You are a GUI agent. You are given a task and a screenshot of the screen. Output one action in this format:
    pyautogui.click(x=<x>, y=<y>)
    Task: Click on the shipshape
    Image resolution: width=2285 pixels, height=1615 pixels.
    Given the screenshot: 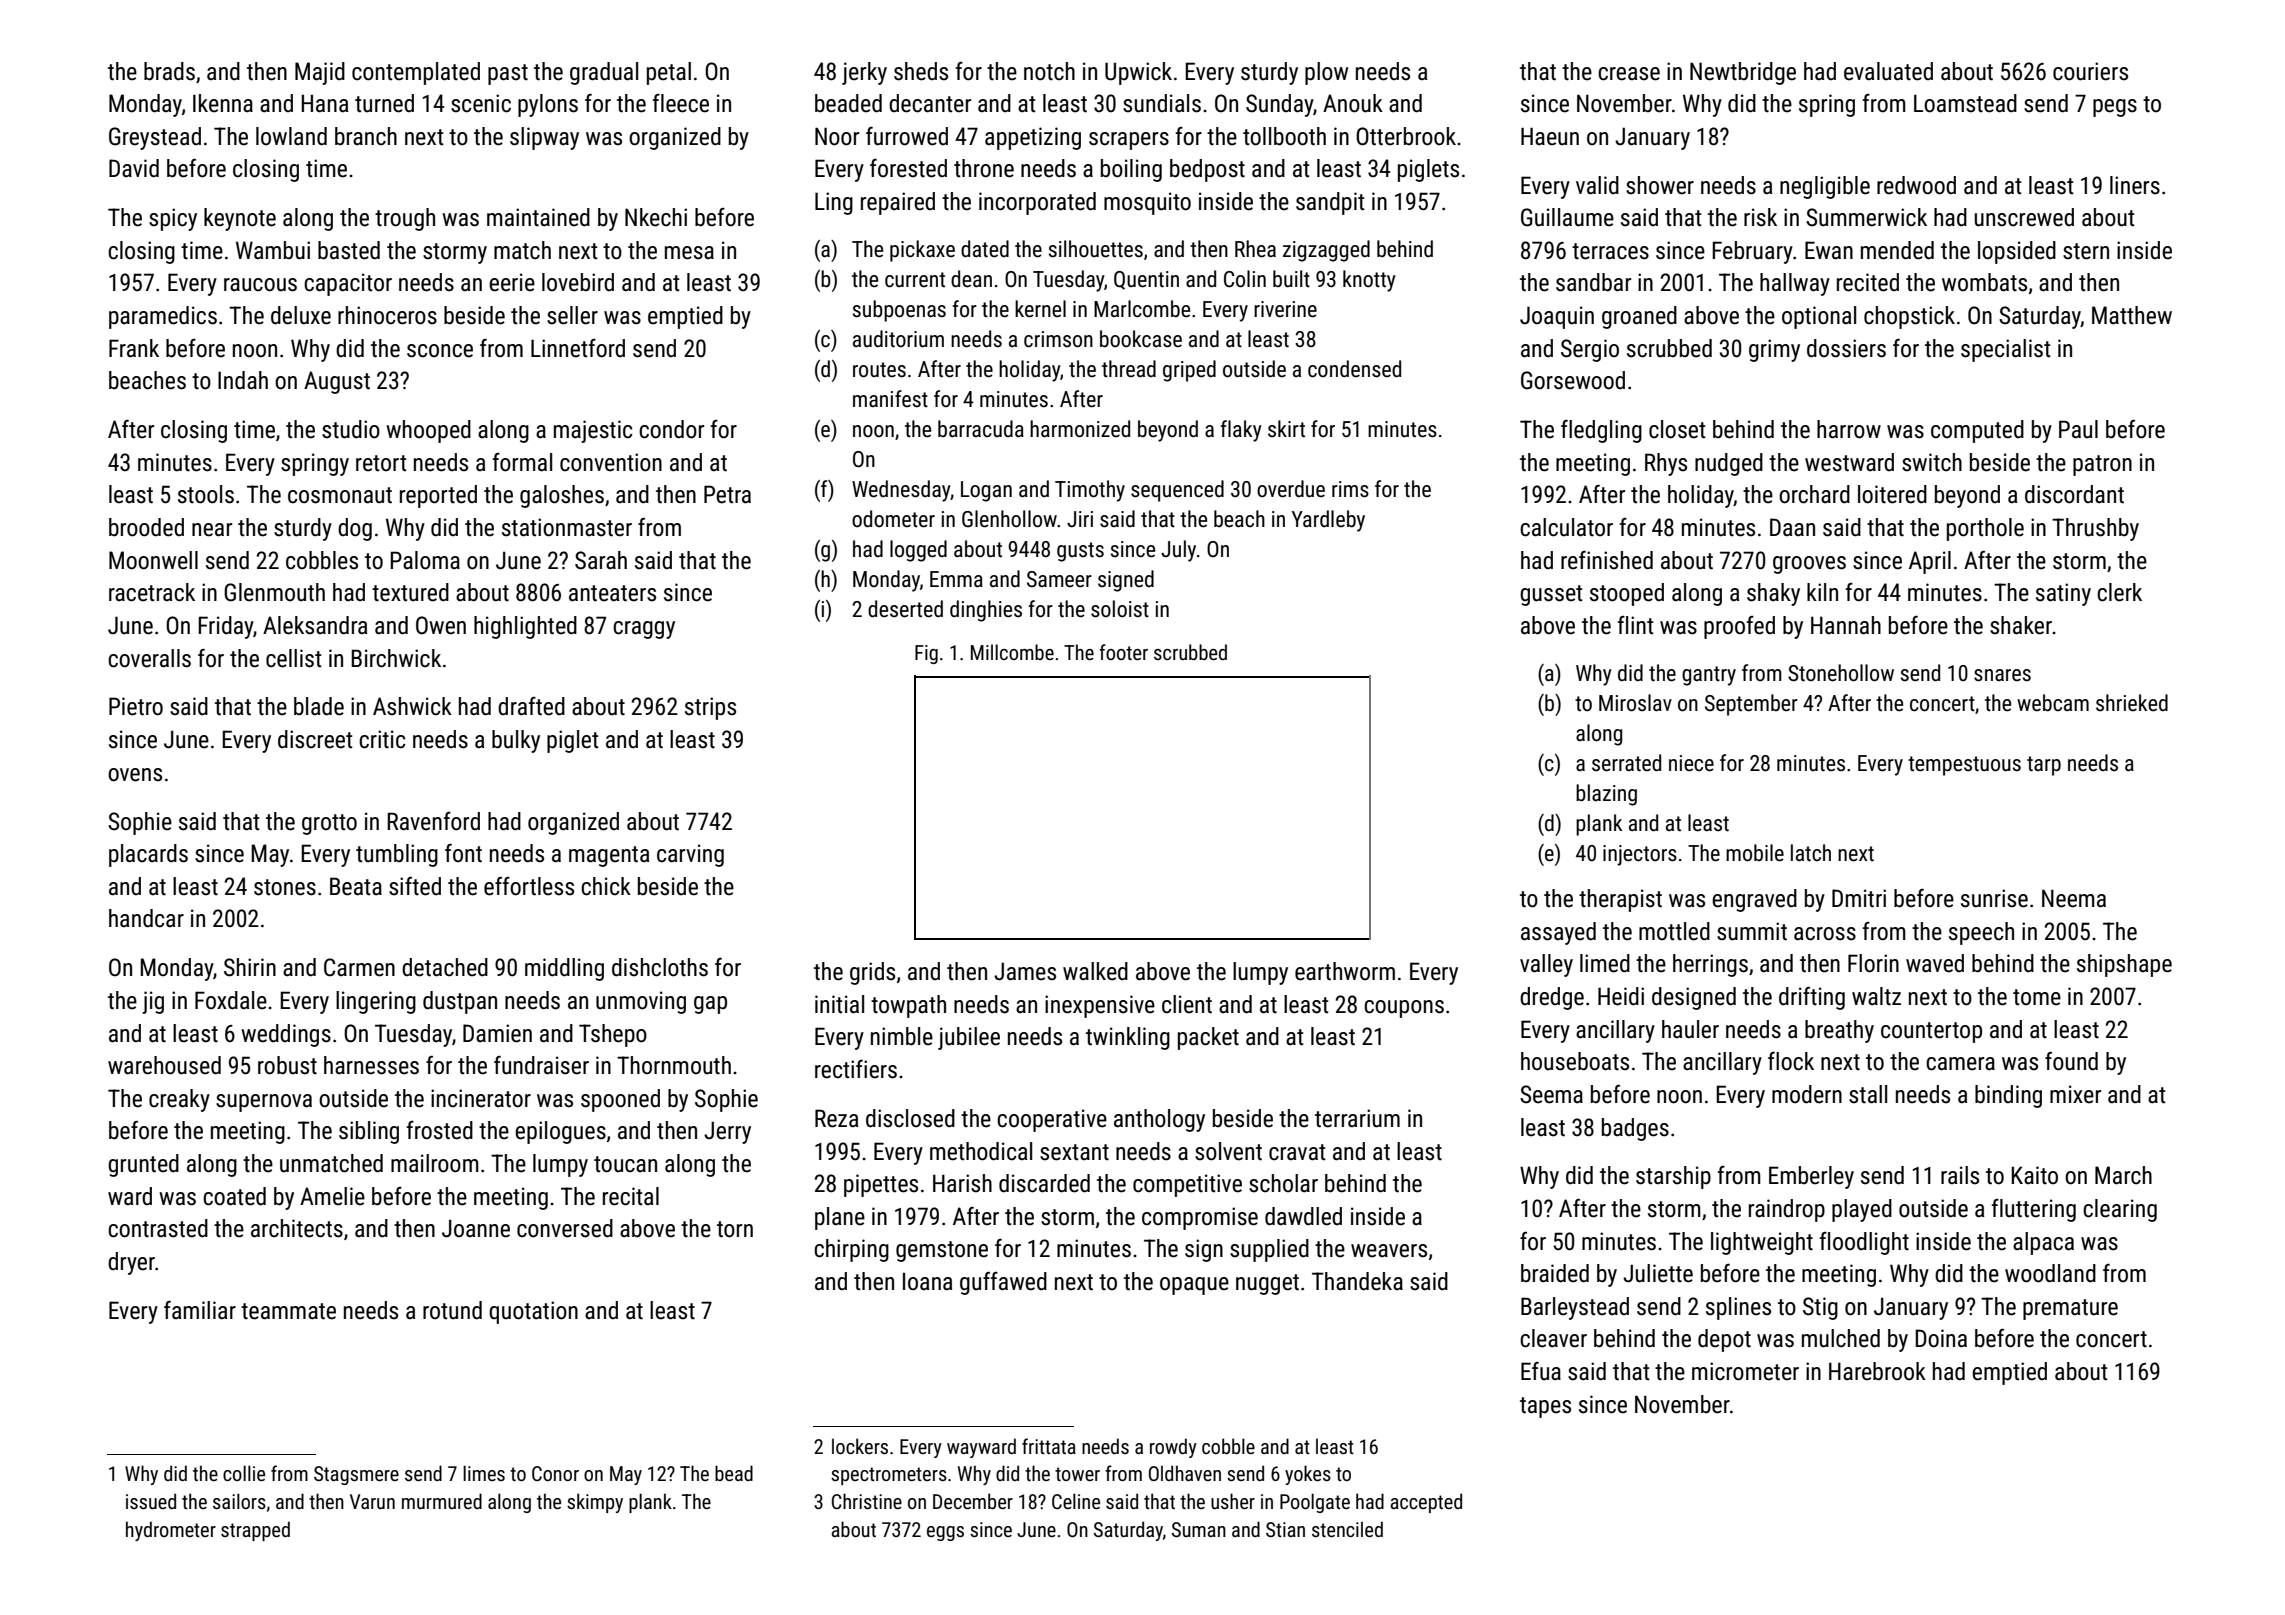 What is the action you would take?
    pyautogui.click(x=2124, y=965)
